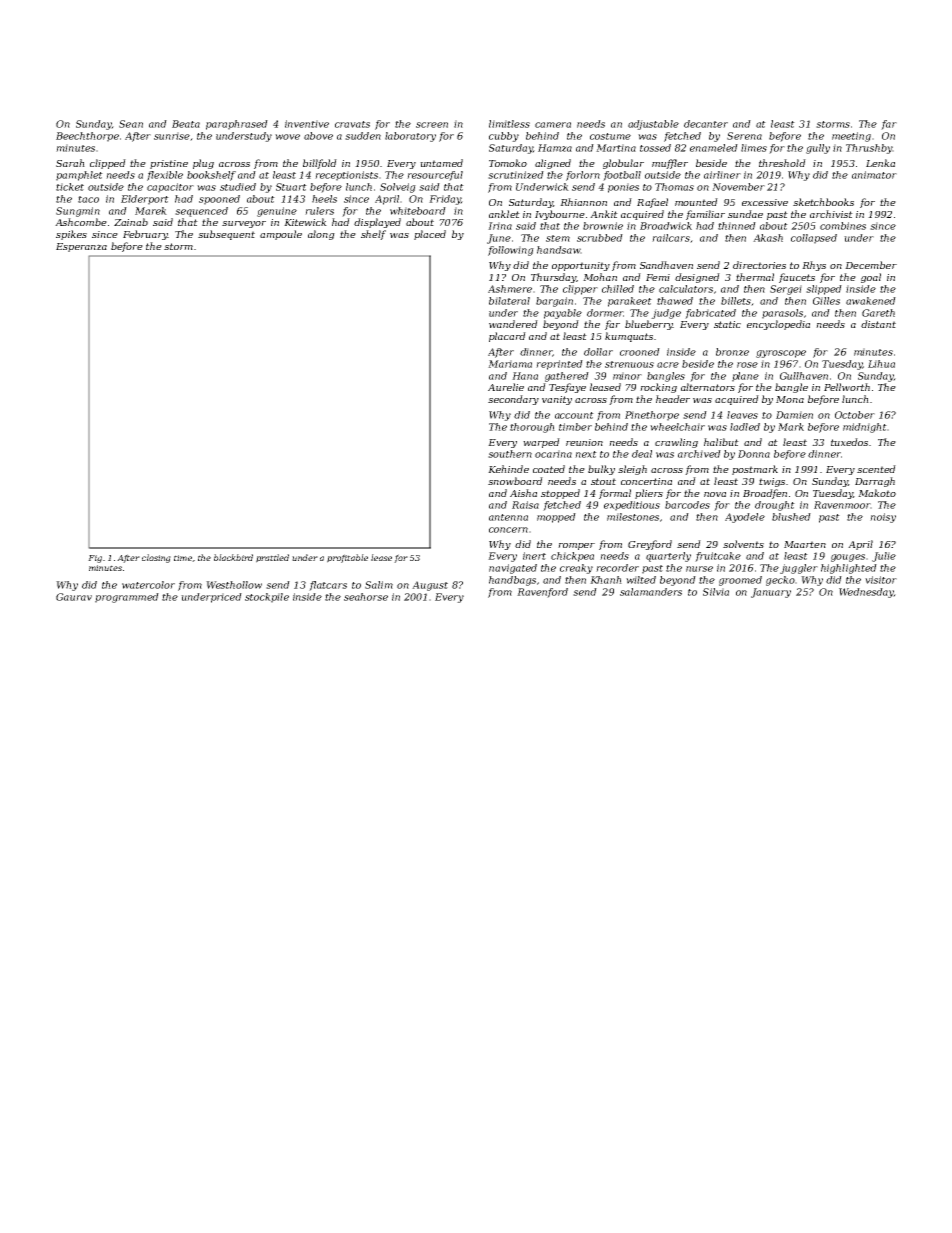 The image size is (952, 1233). Describe the element at coordinates (874, 175) in the image. I see `animator` at that location.
